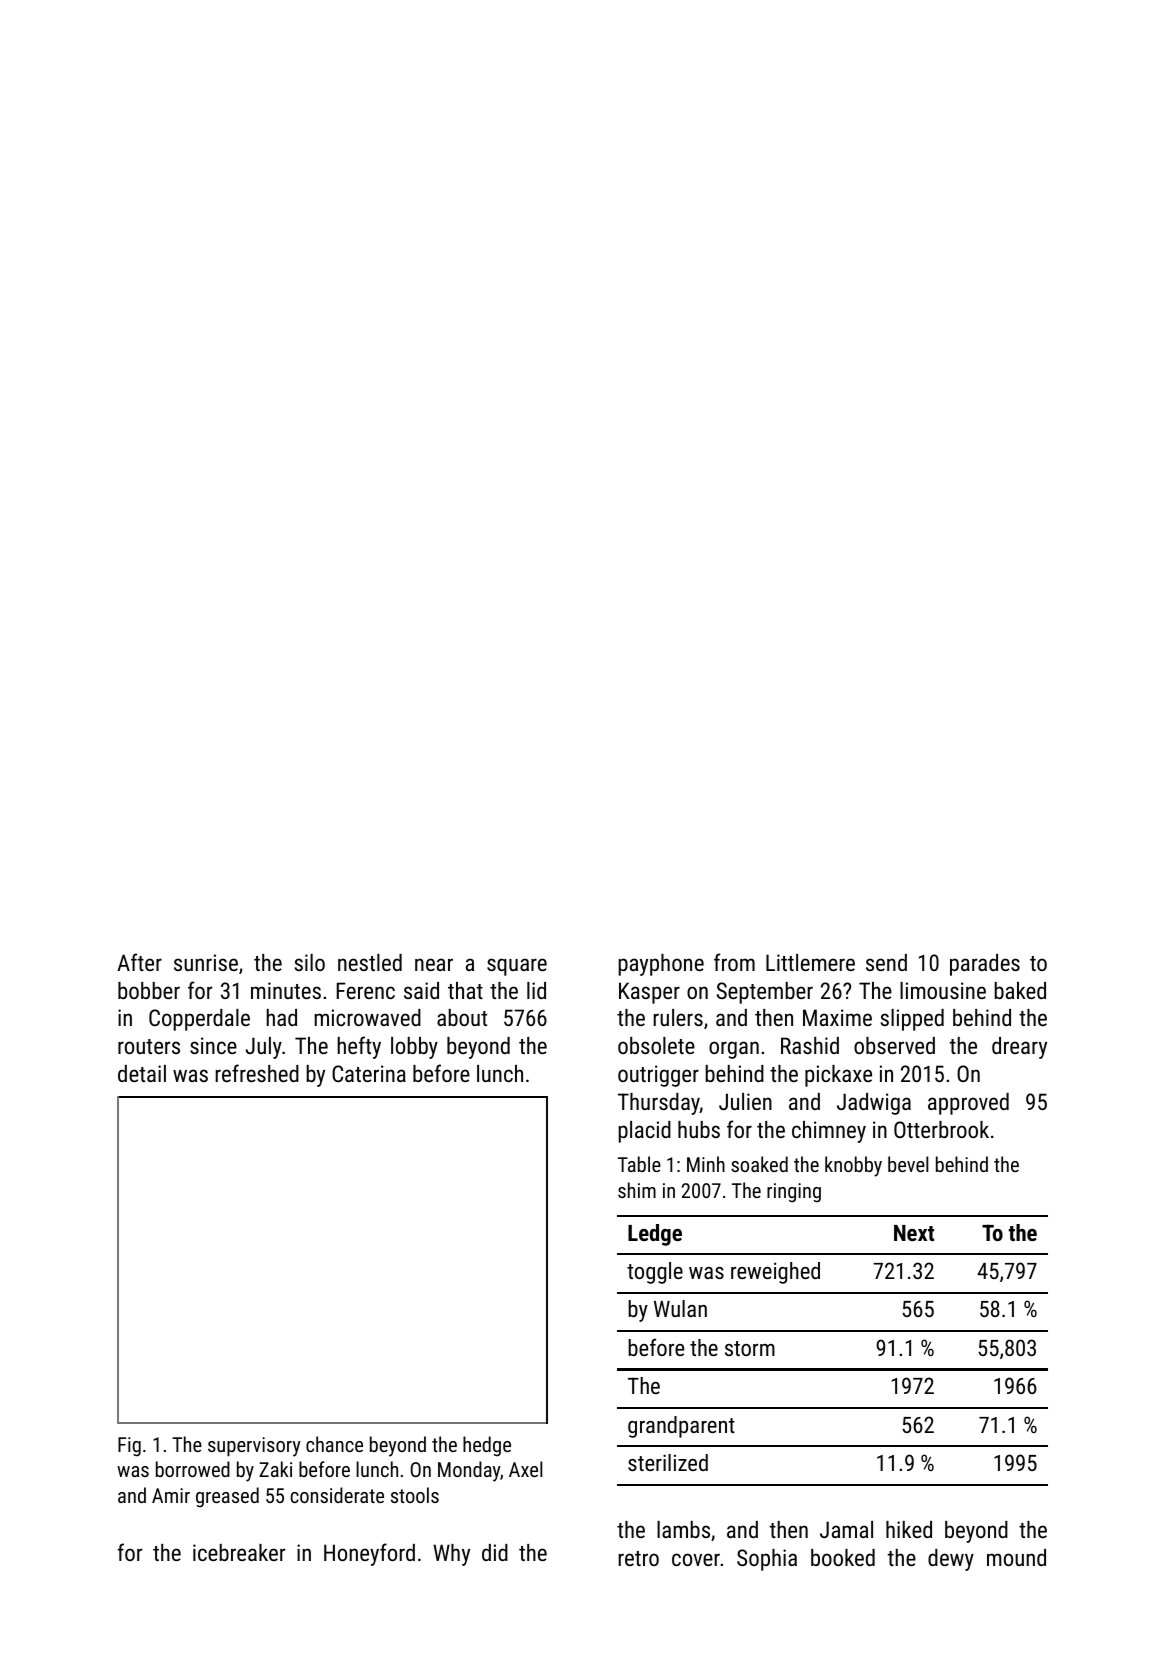 This screenshot has height=1654, width=1165. Describe the element at coordinates (681, 1427) in the screenshot. I see `grandparent` at that location.
